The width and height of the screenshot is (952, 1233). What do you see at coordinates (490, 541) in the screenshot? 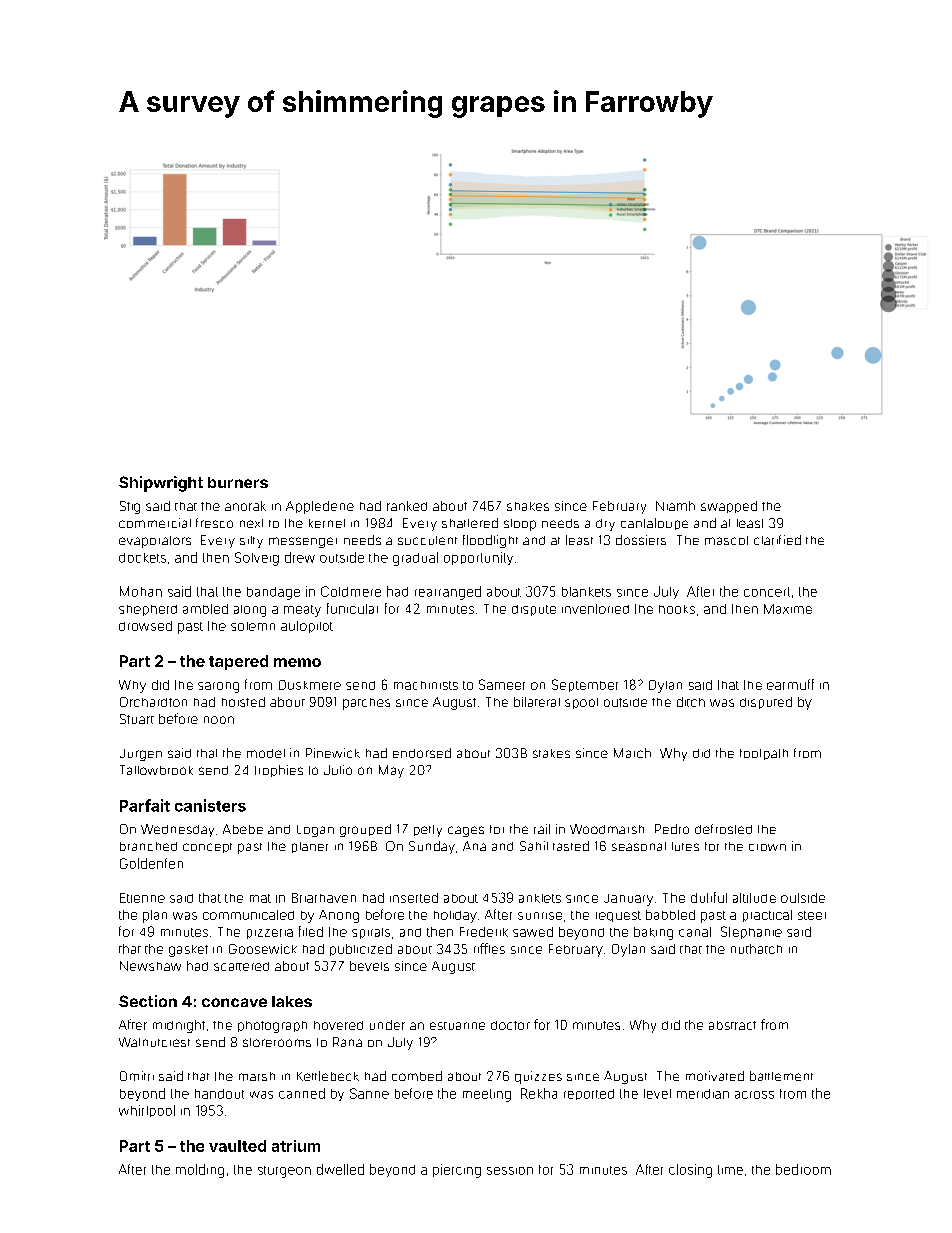
I see `floodlight` at bounding box center [490, 541].
